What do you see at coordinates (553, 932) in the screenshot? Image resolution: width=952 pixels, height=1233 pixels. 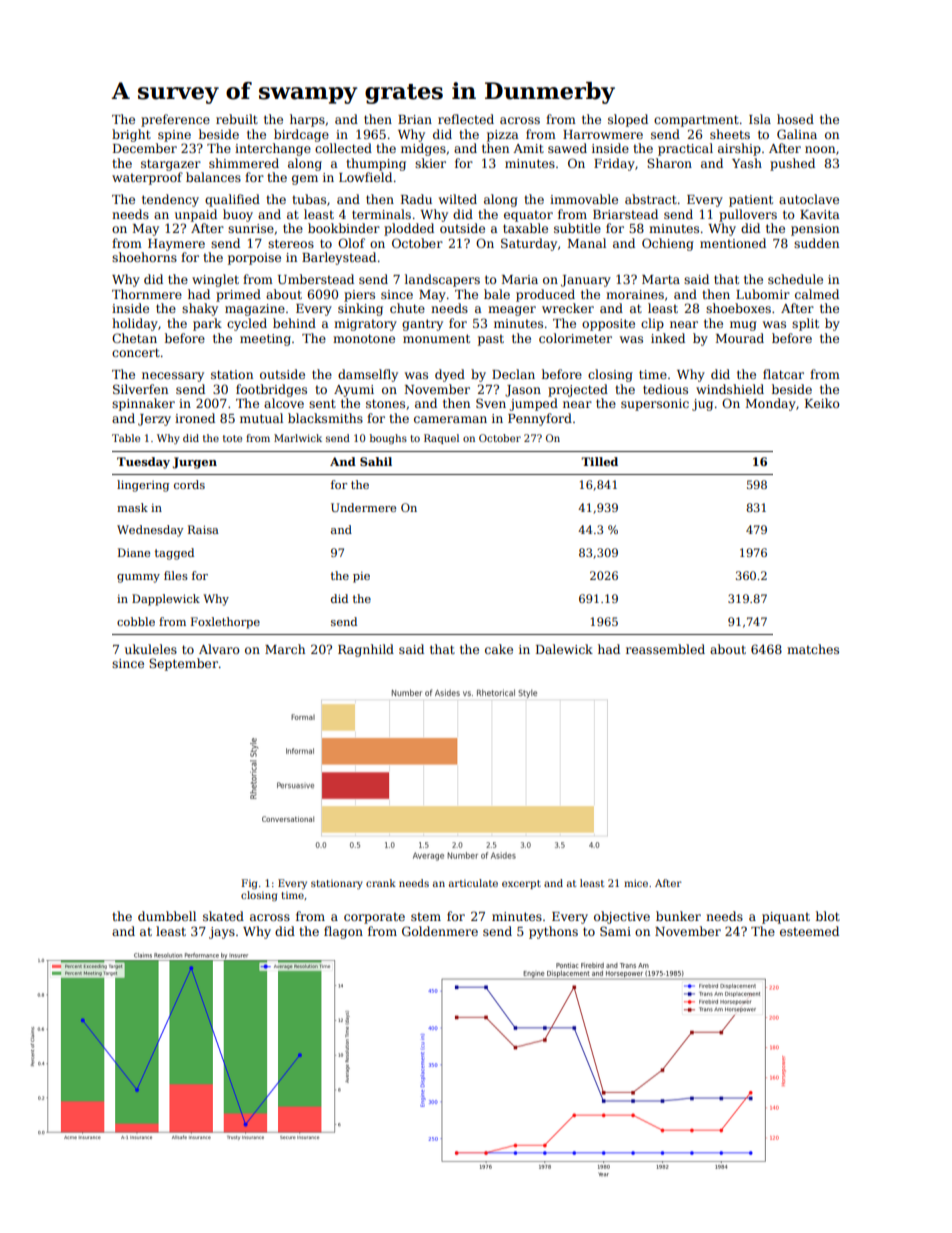 I see `pythons` at bounding box center [553, 932].
